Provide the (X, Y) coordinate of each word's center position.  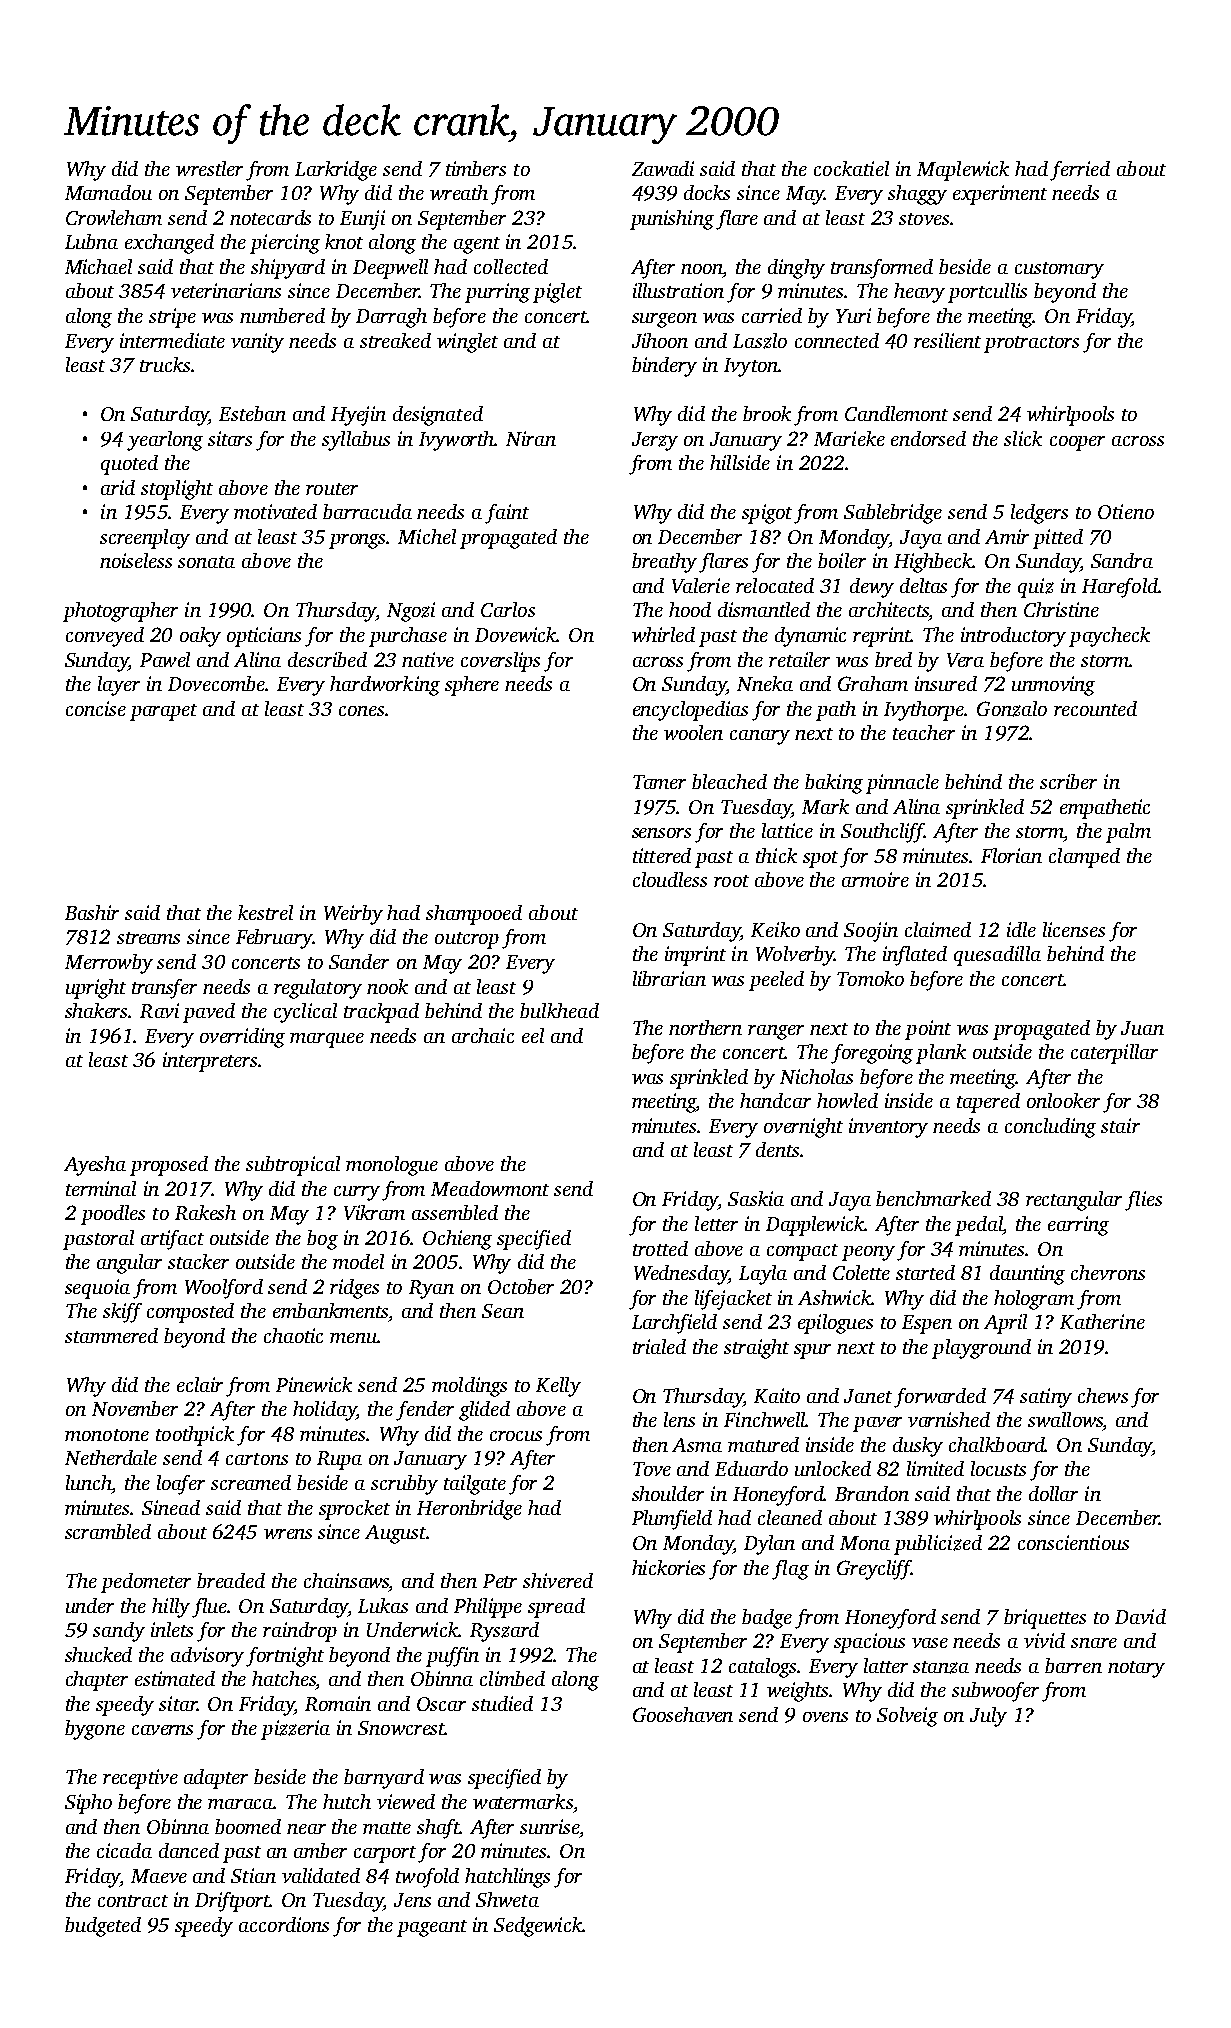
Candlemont (896, 413)
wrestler (209, 168)
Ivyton (751, 367)
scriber (1068, 781)
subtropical (293, 1166)
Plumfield (672, 1520)
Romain (338, 1703)
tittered (662, 855)
